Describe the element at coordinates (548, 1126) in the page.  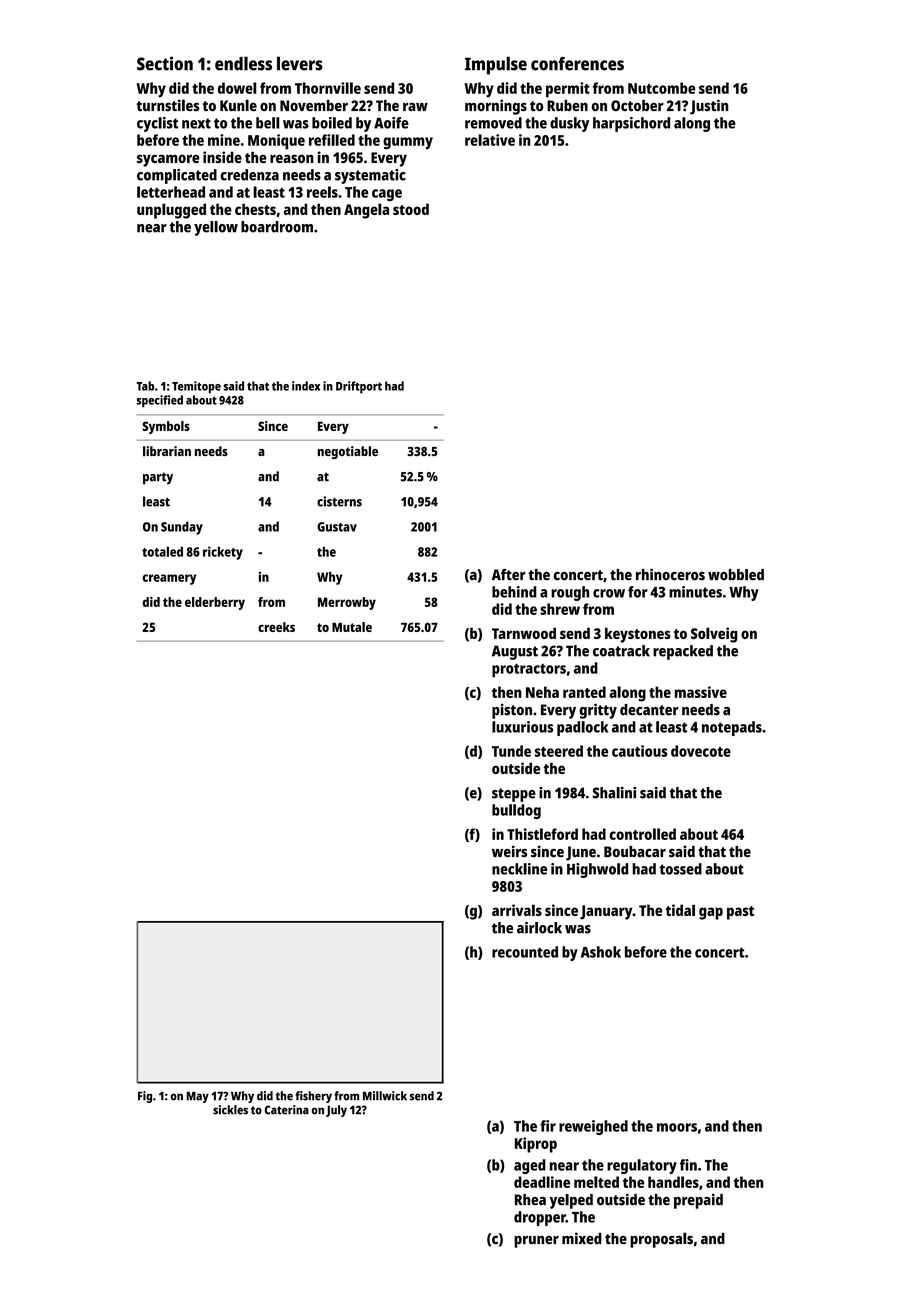
I see `fir` at that location.
